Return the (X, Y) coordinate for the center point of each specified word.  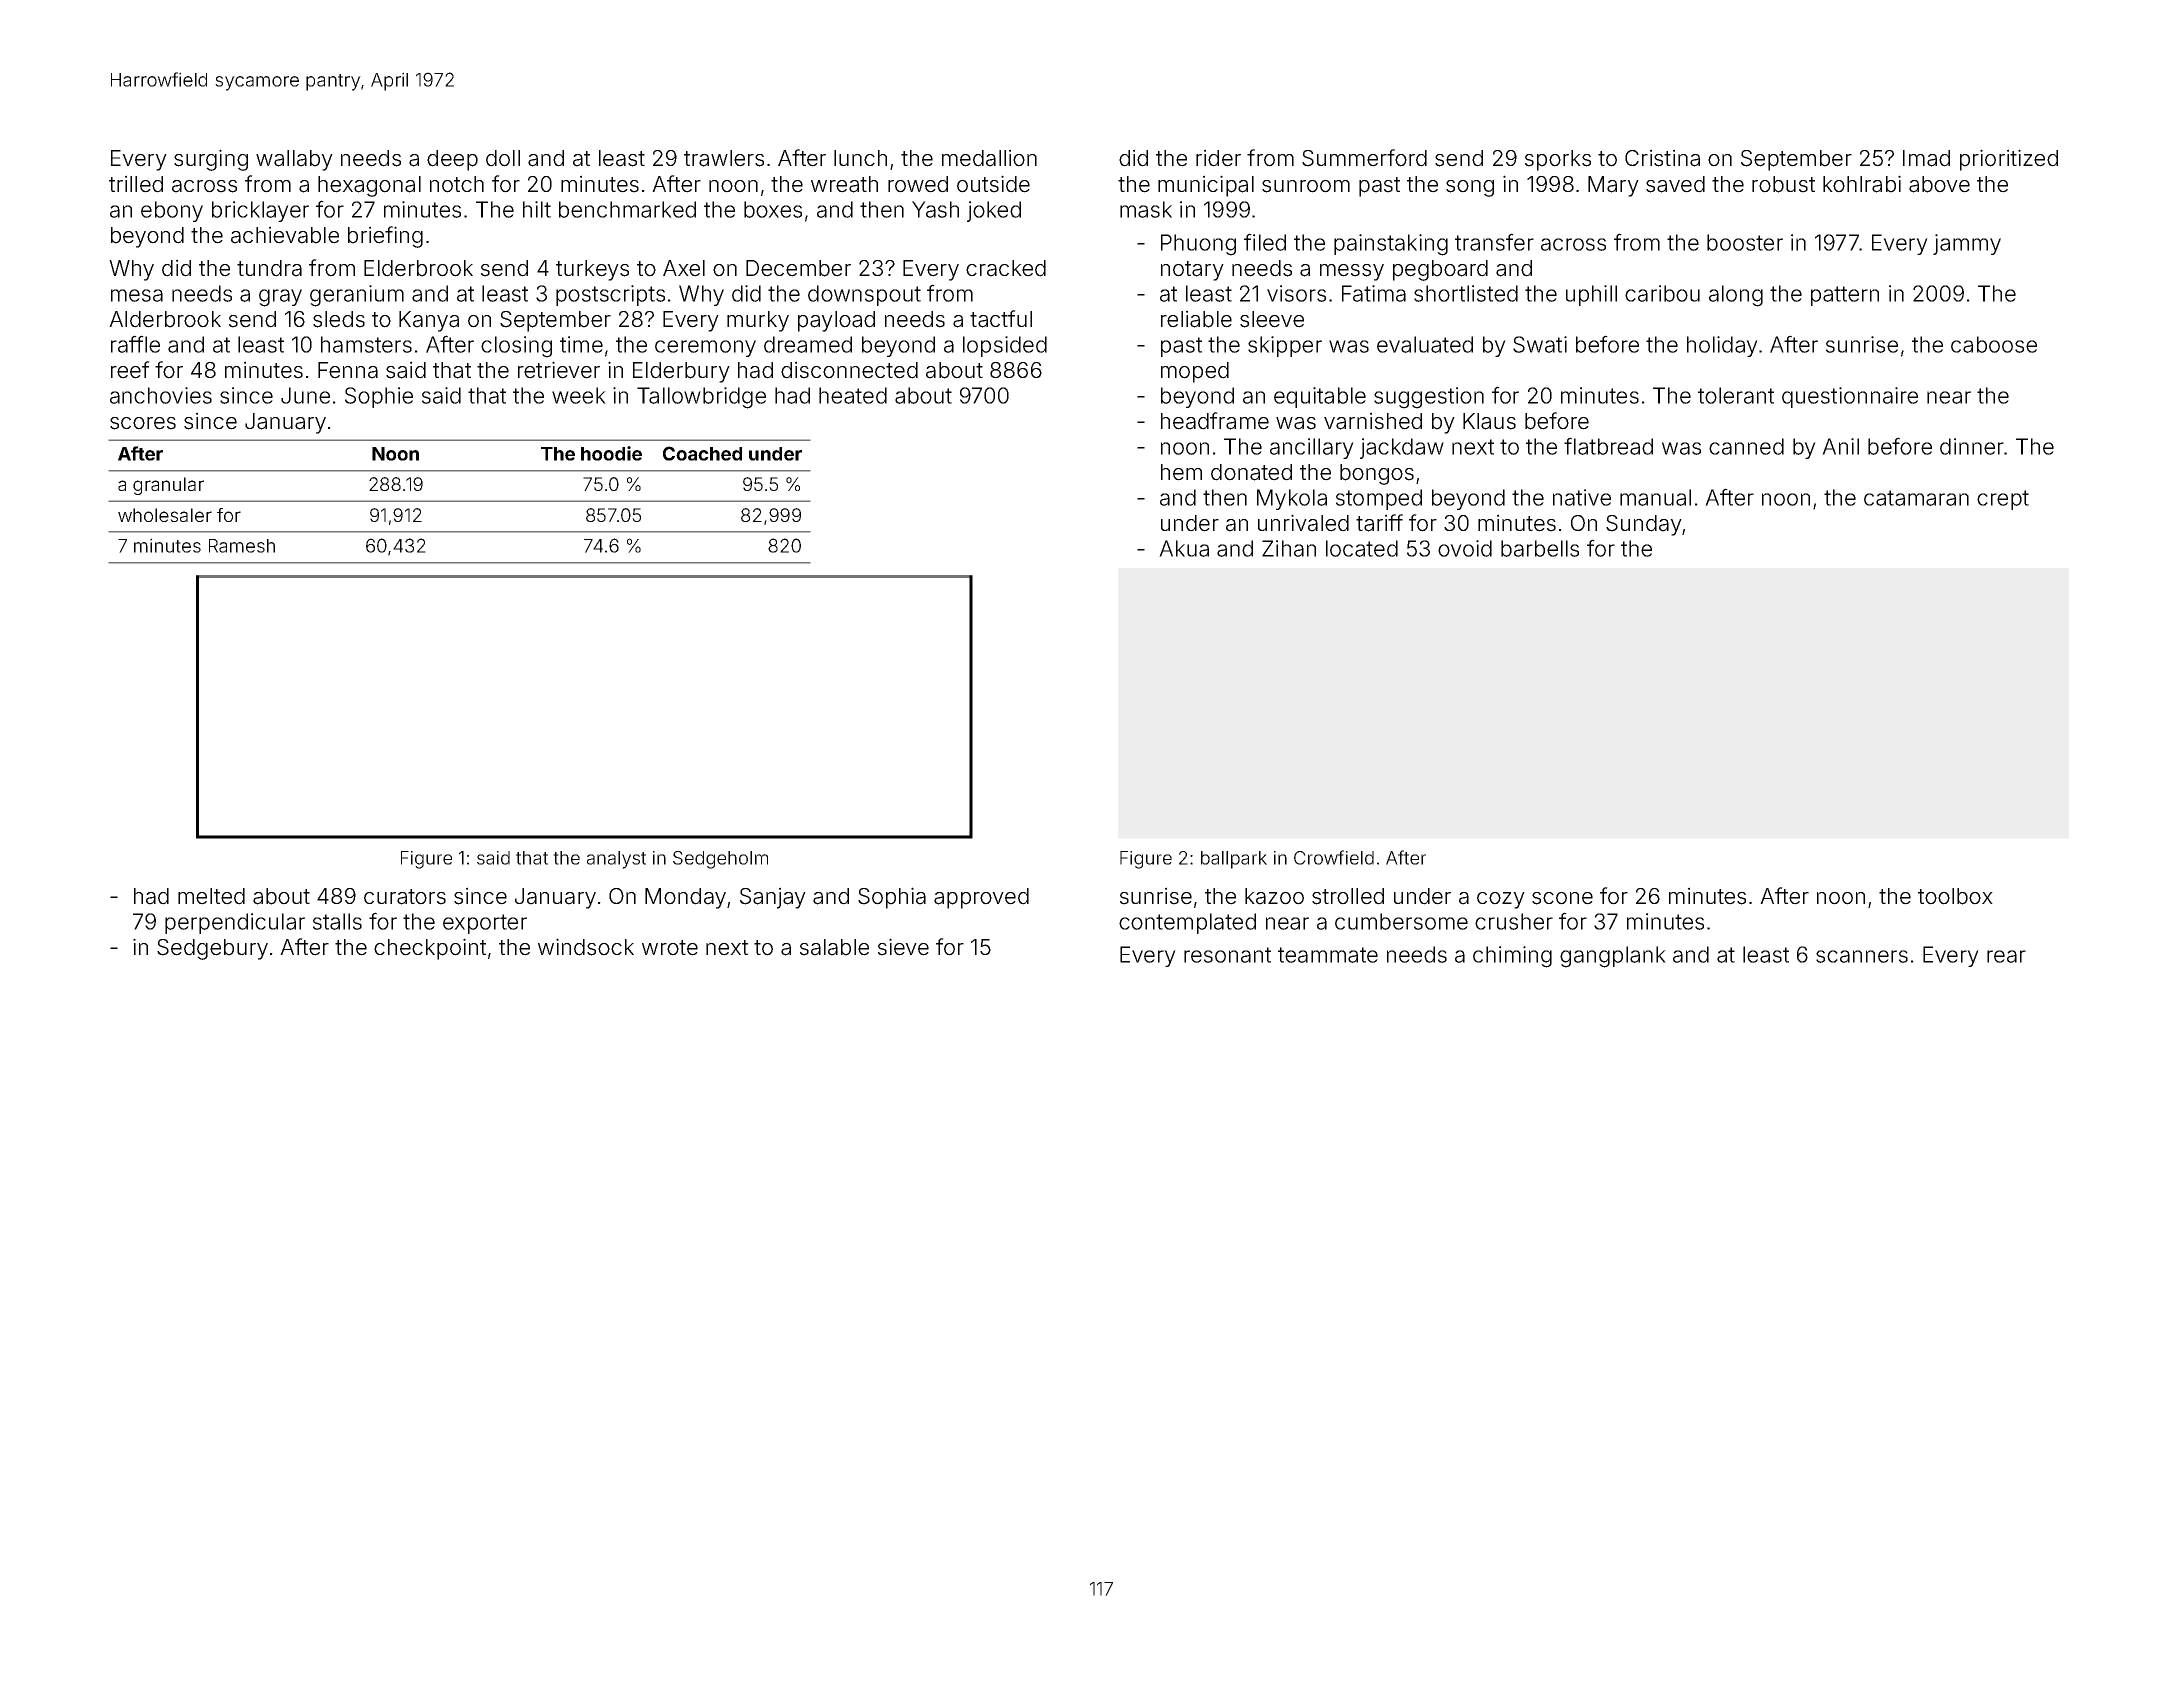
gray (280, 298)
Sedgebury (212, 949)
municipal (1206, 186)
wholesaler (165, 515)
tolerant (1736, 395)
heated (853, 395)
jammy (1967, 244)
